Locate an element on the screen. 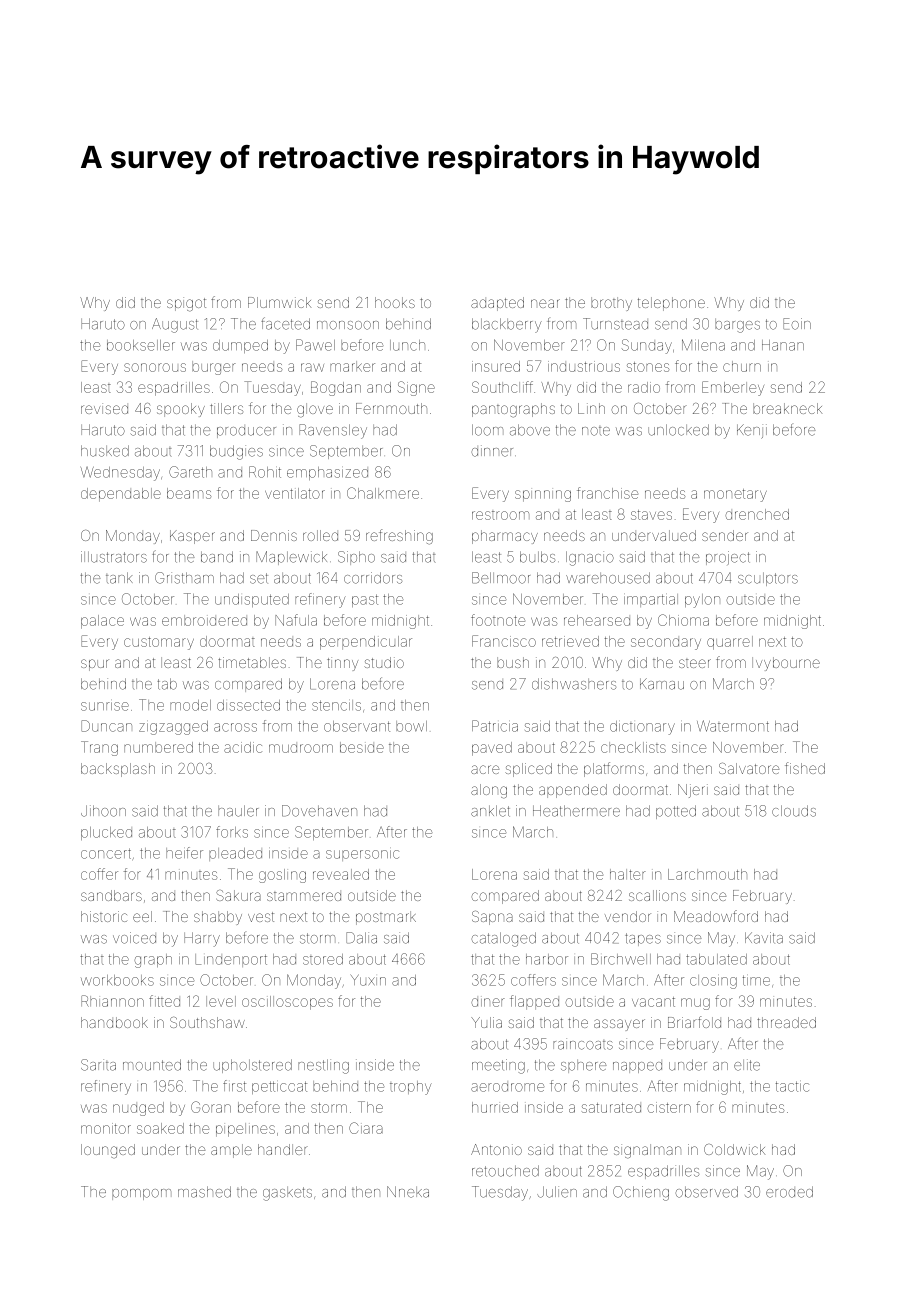  hooks is located at coordinates (395, 302).
